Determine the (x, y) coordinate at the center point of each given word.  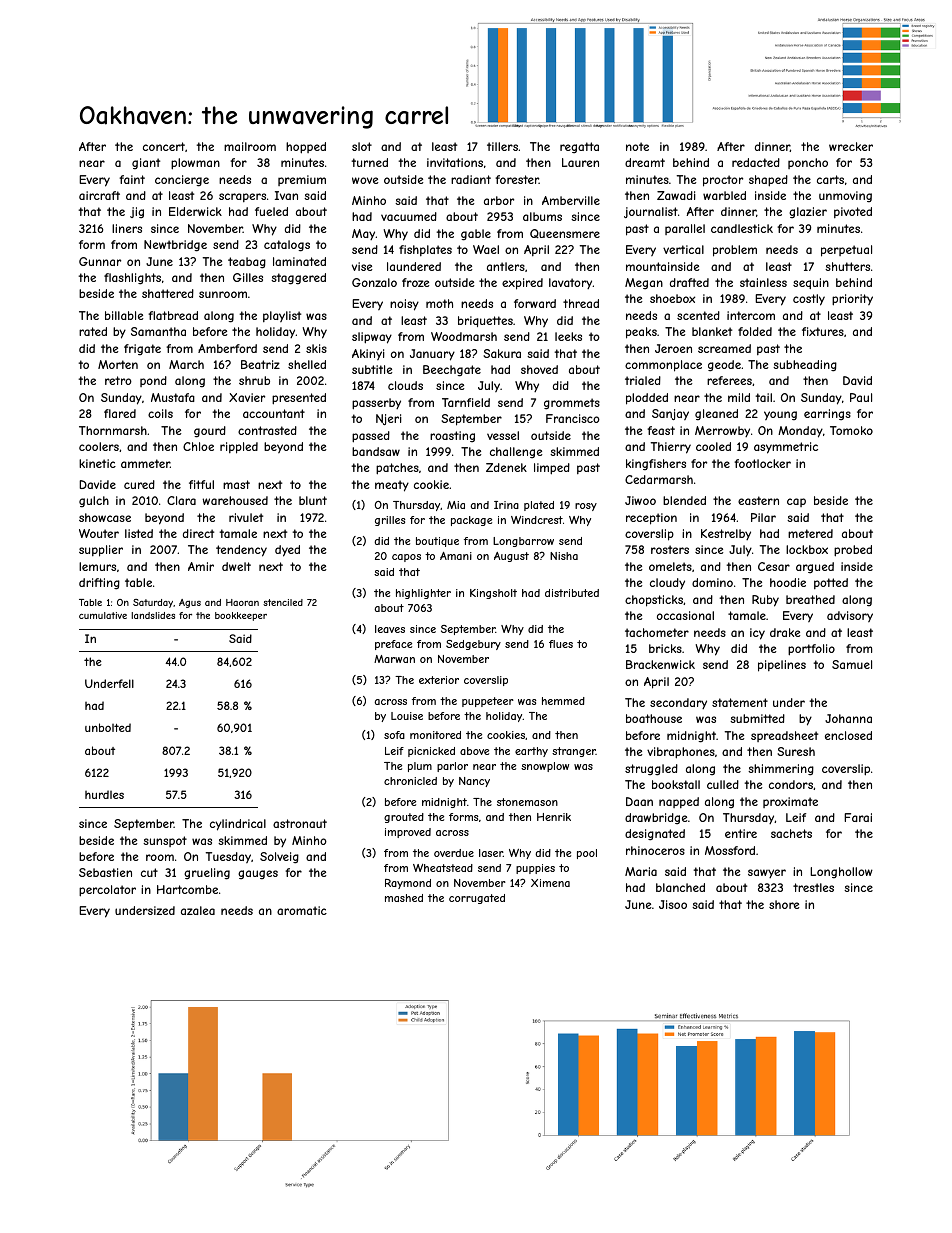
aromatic (302, 910)
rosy (586, 507)
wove (365, 180)
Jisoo (673, 904)
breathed (810, 599)
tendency (241, 551)
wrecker (851, 146)
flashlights (132, 279)
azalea (198, 910)
